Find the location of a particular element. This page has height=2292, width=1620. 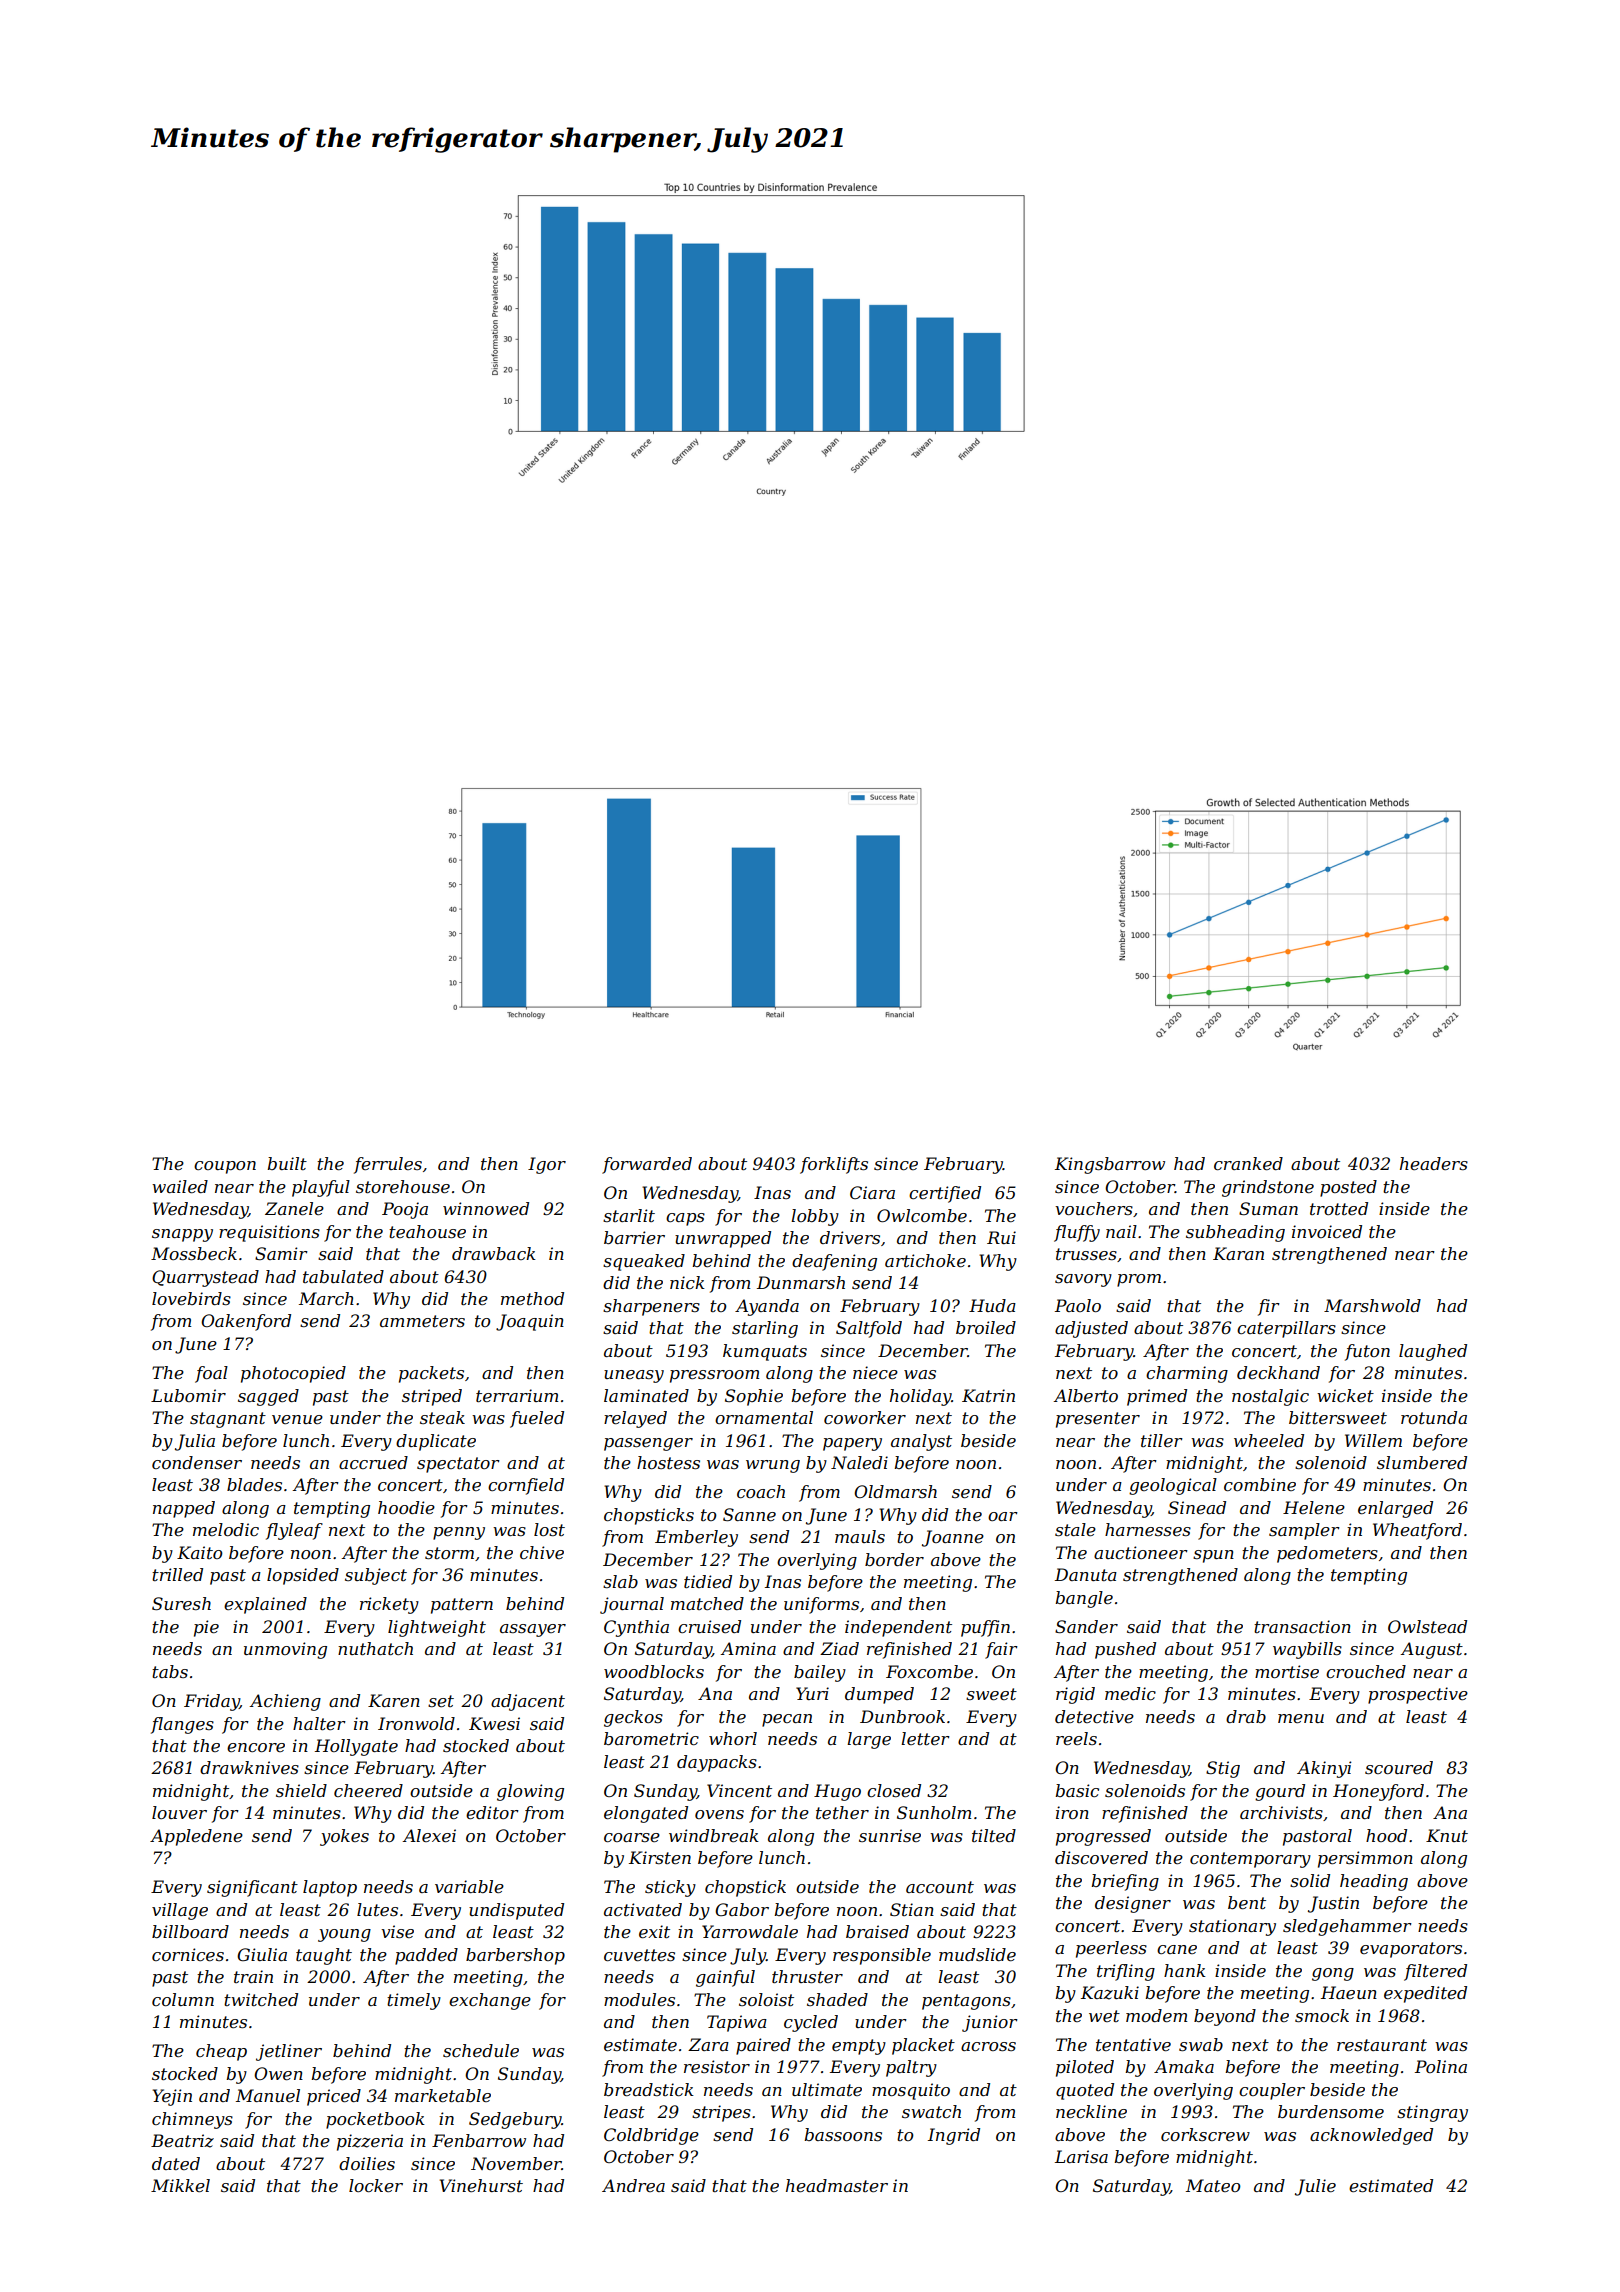

invoiced is located at coordinates (1327, 1231).
